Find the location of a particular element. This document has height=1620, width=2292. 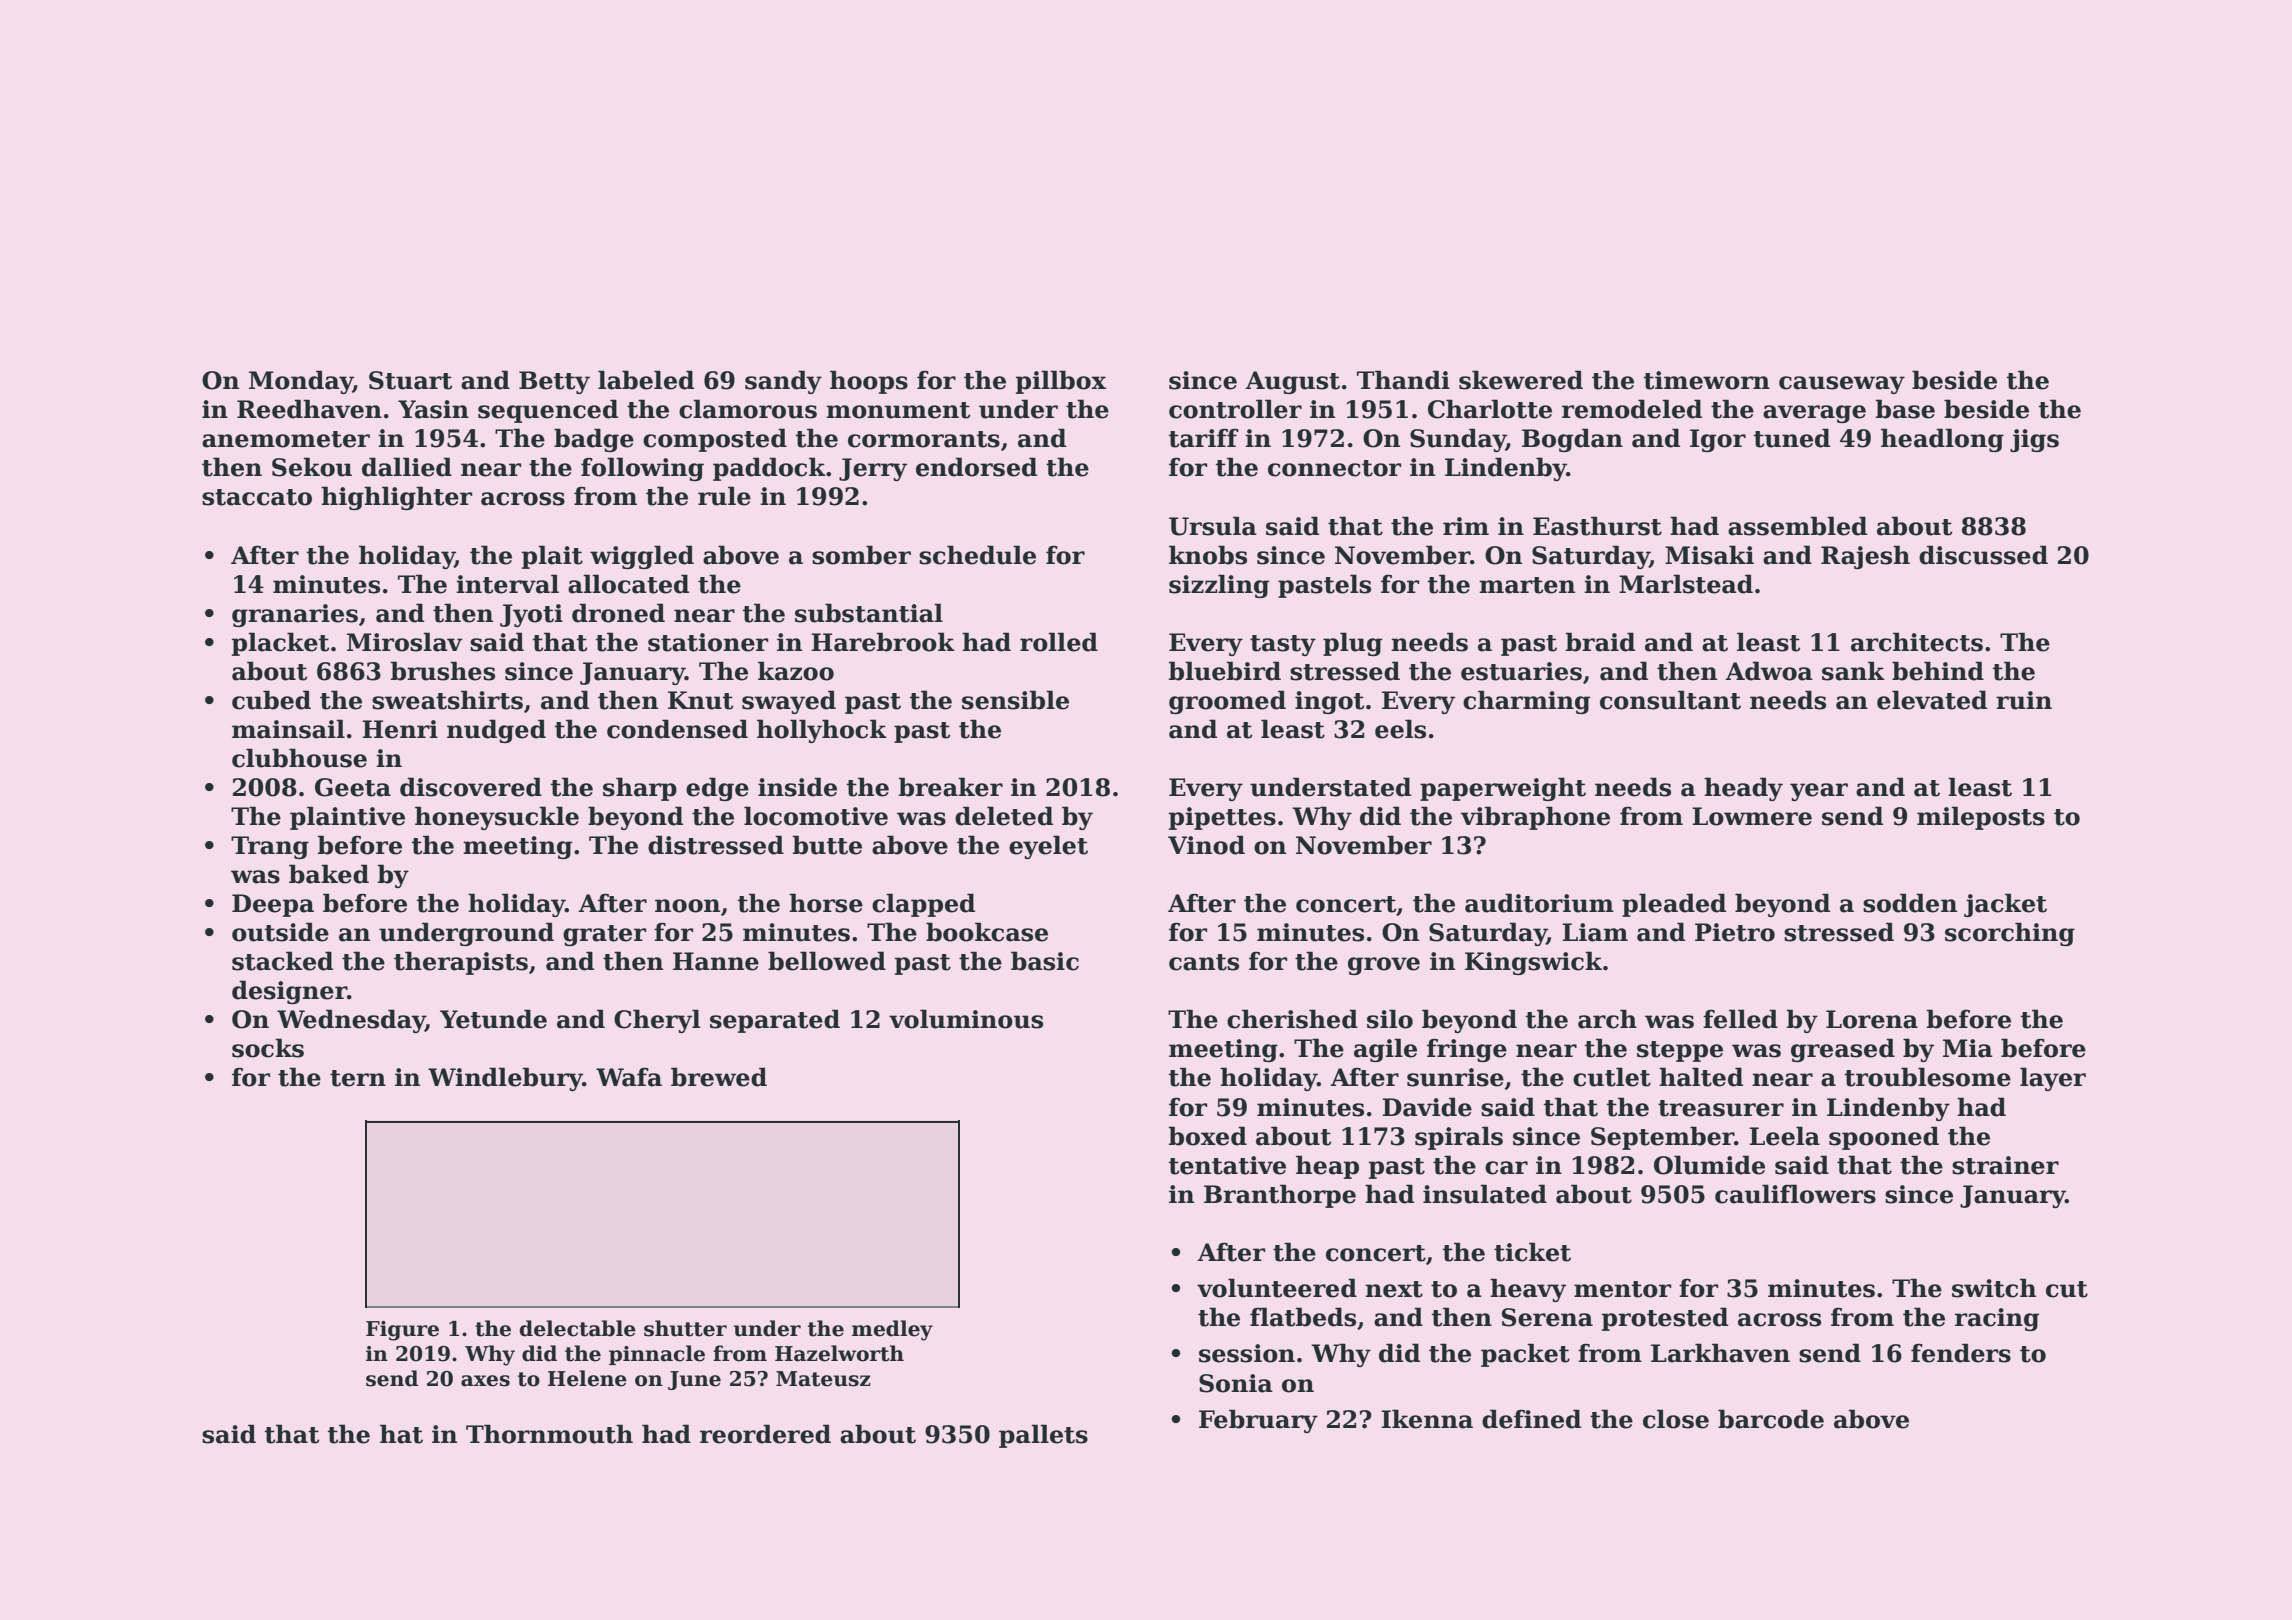

Cheryl is located at coordinates (657, 1021).
